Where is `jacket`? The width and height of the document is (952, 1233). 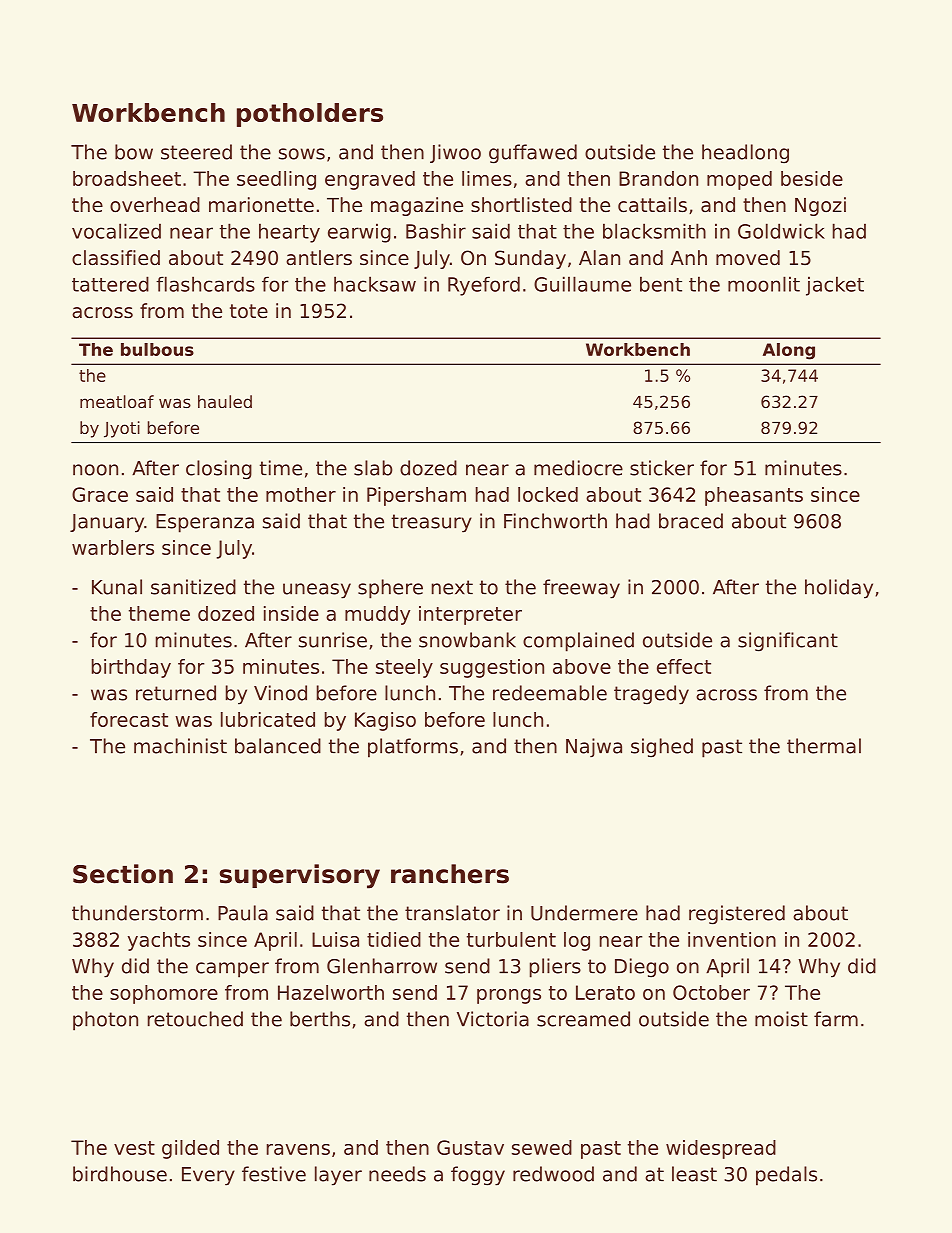 jacket is located at coordinates (835, 286).
